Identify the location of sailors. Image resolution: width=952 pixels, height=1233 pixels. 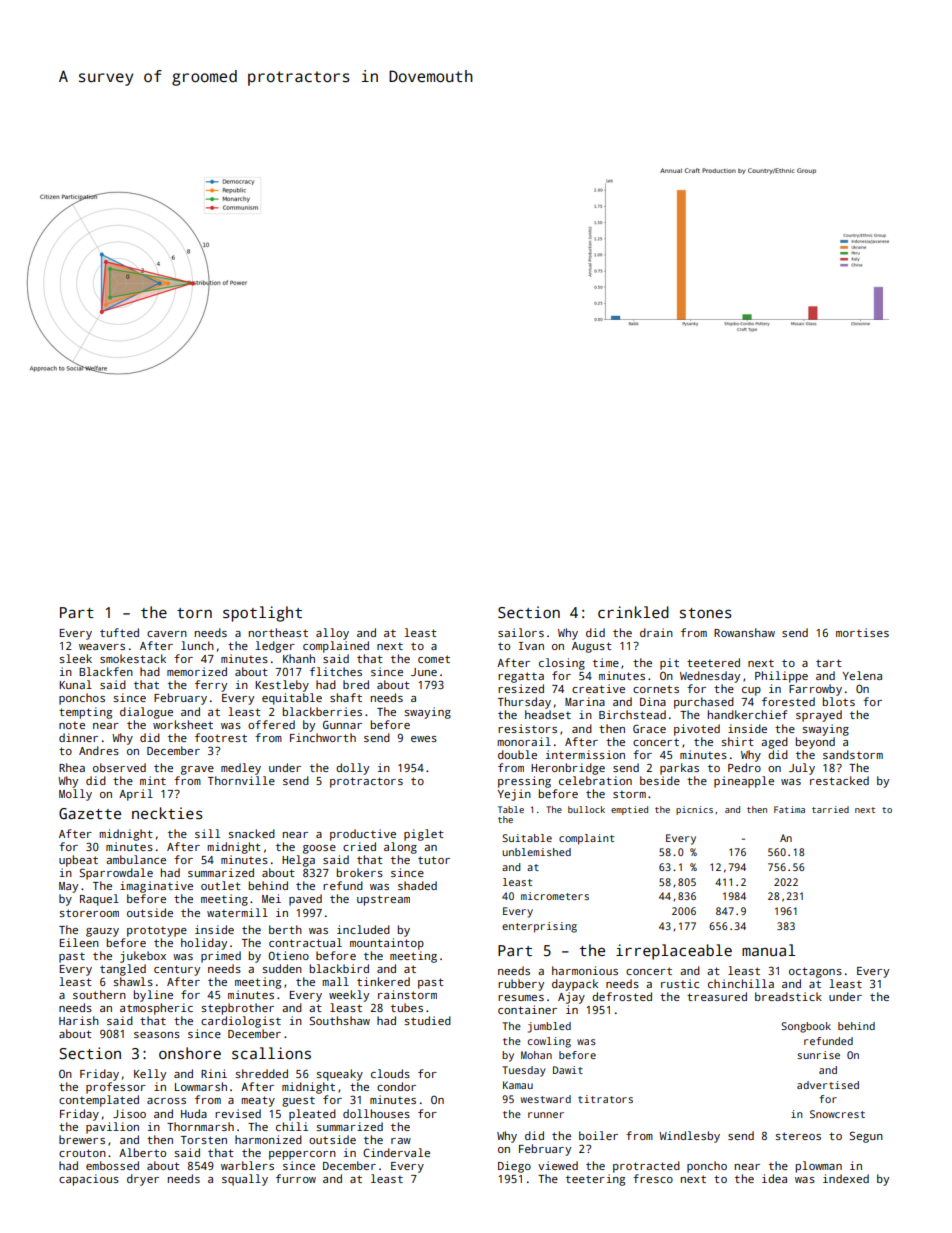
(521, 632).
